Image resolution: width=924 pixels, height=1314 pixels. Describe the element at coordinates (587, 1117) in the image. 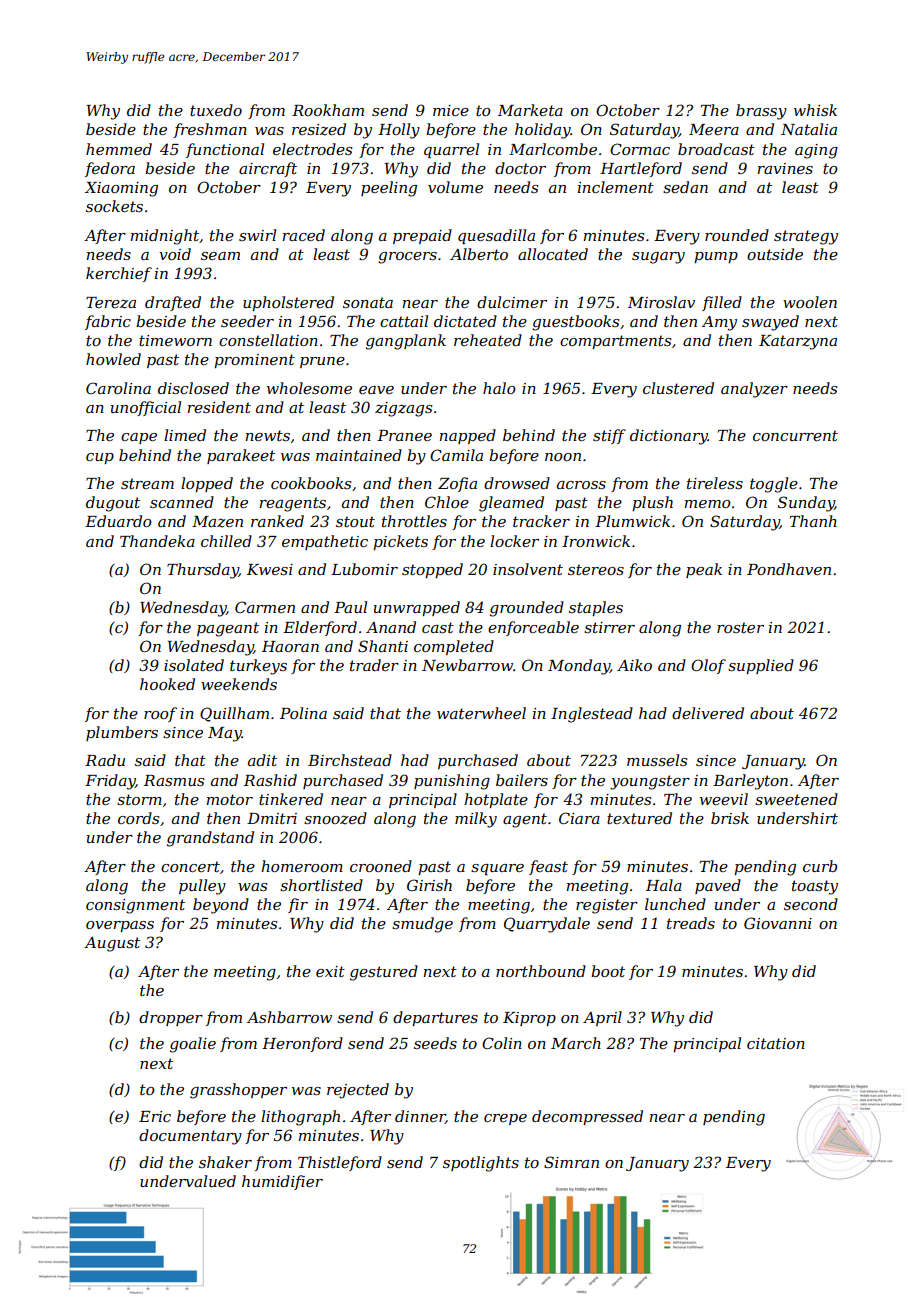

I see `decompressed` at that location.
